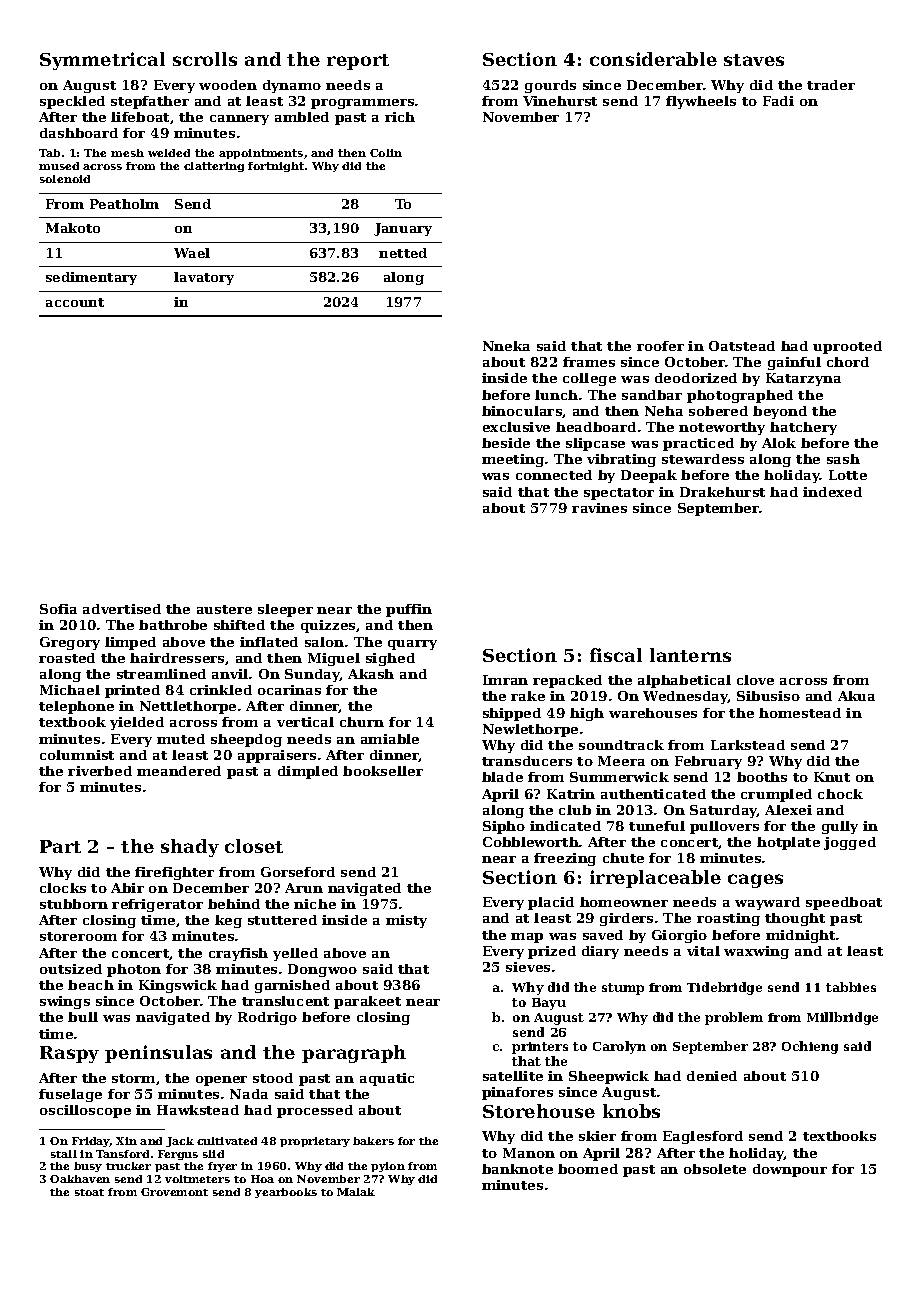 Image resolution: width=924 pixels, height=1308 pixels. What do you see at coordinates (653, 59) in the page?
I see `considerable` at bounding box center [653, 59].
